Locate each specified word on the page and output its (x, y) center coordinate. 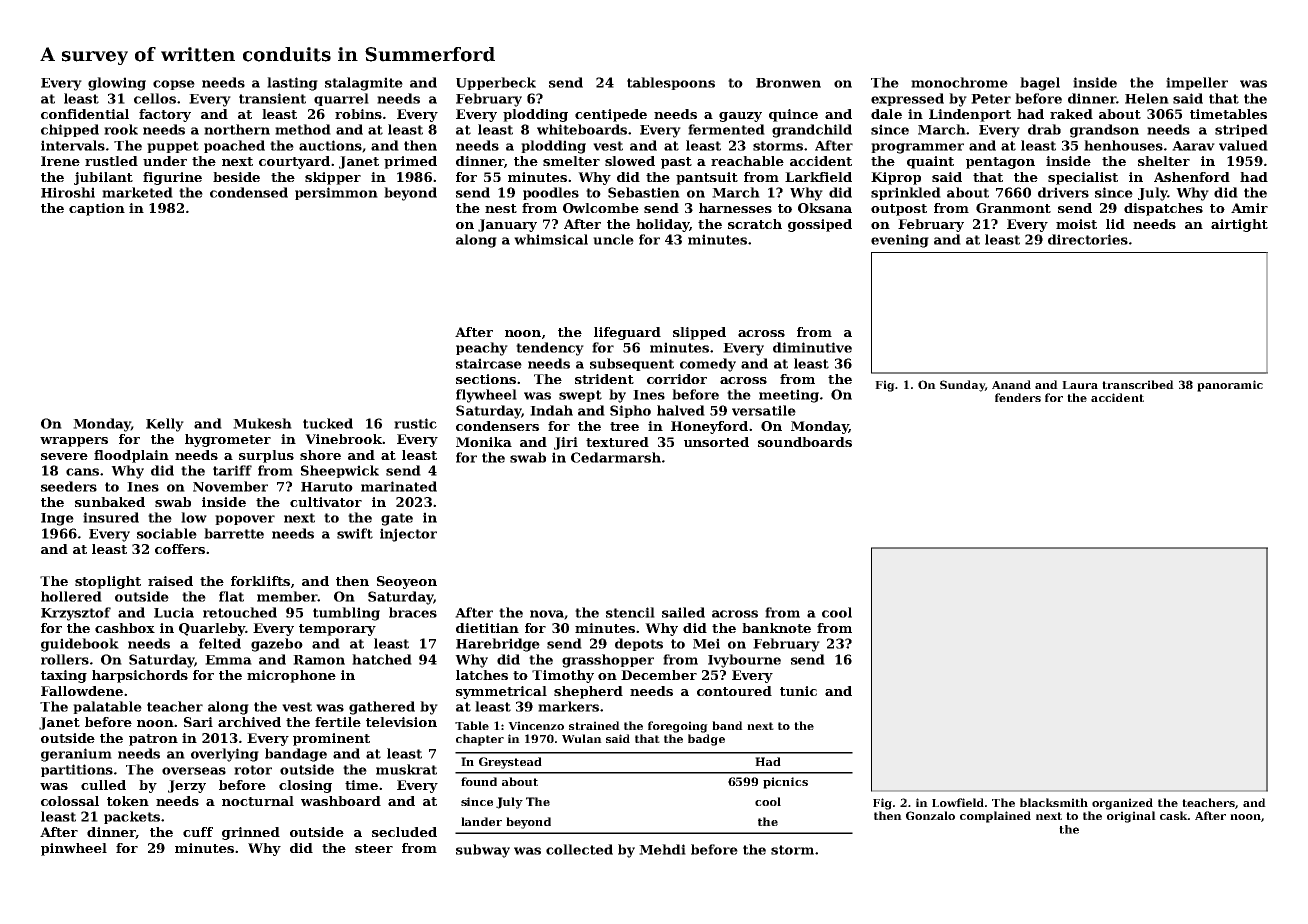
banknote (776, 628)
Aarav (1193, 146)
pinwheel (74, 849)
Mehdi (662, 849)
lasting (292, 84)
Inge (57, 519)
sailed (683, 612)
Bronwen (788, 83)
